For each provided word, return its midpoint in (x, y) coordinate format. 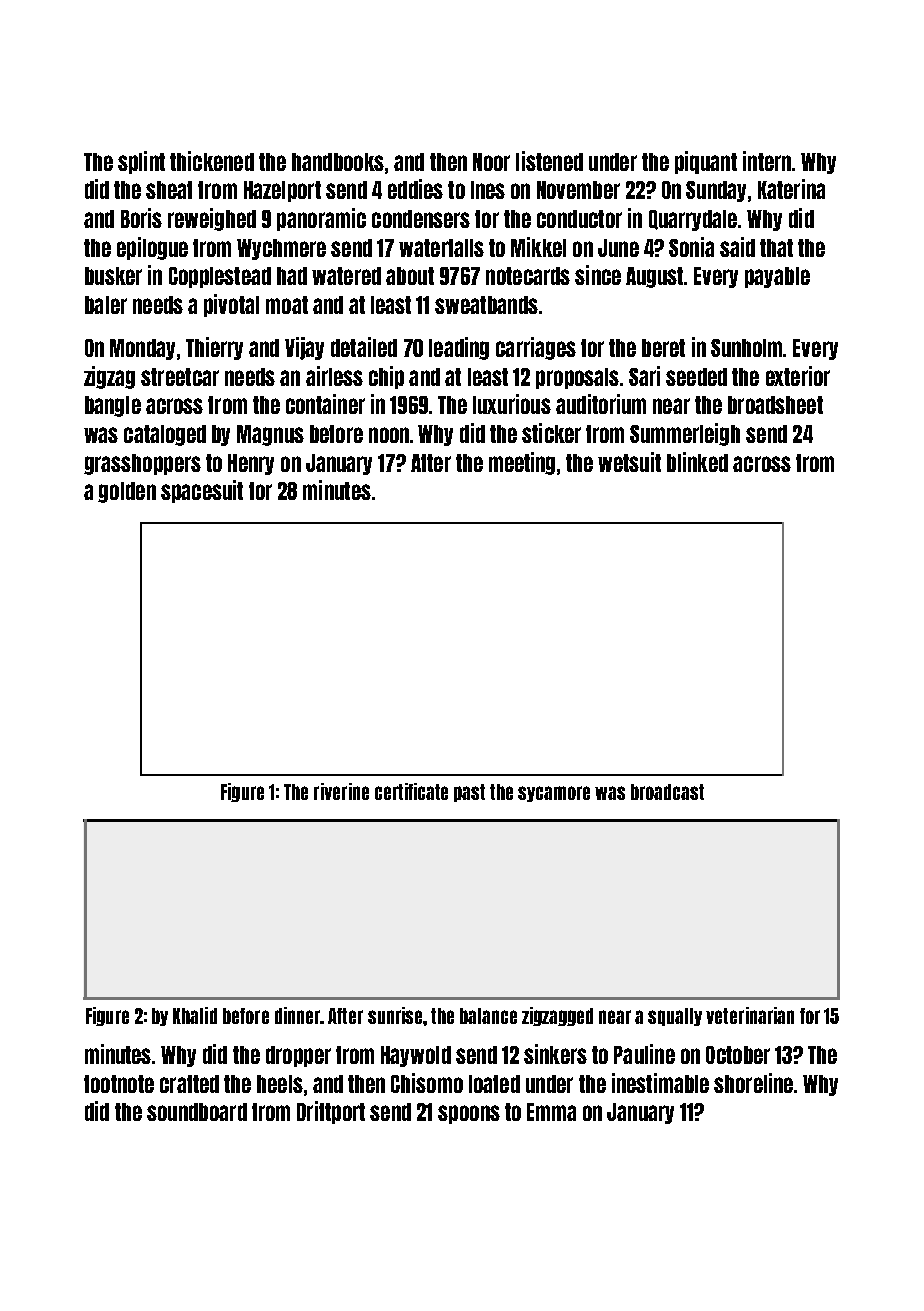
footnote (119, 1084)
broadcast (667, 792)
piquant (706, 162)
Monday (142, 349)
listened (549, 161)
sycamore (554, 794)
